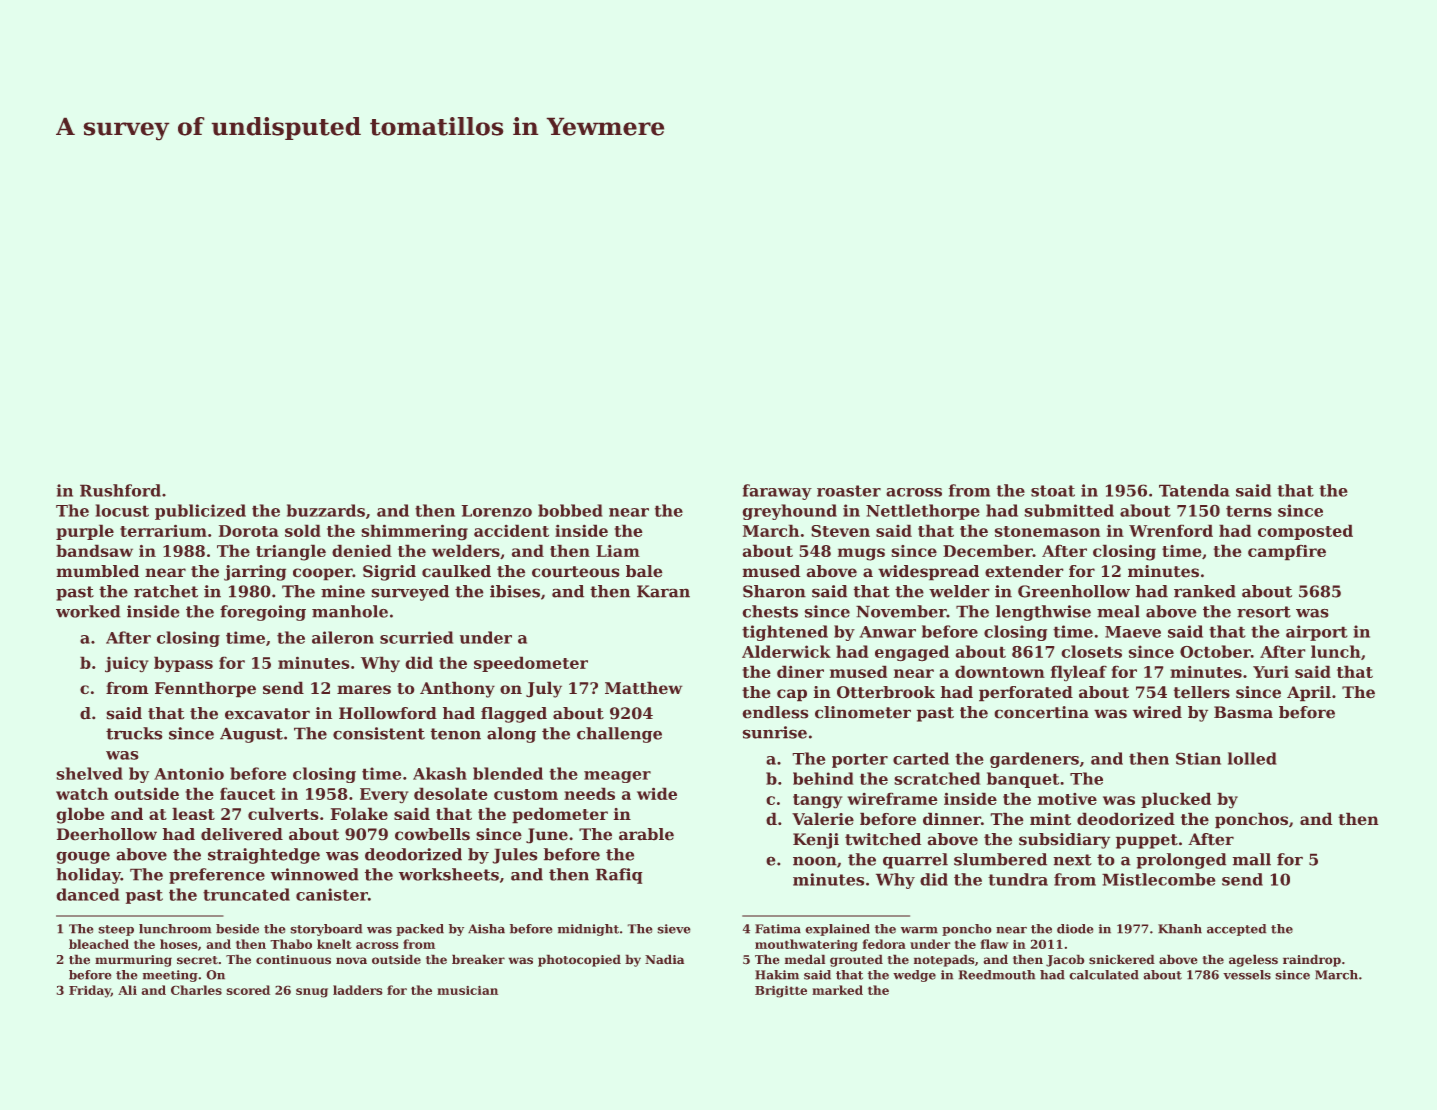 The image size is (1437, 1110). What do you see at coordinates (326, 510) in the image?
I see `buzzards` at bounding box center [326, 510].
